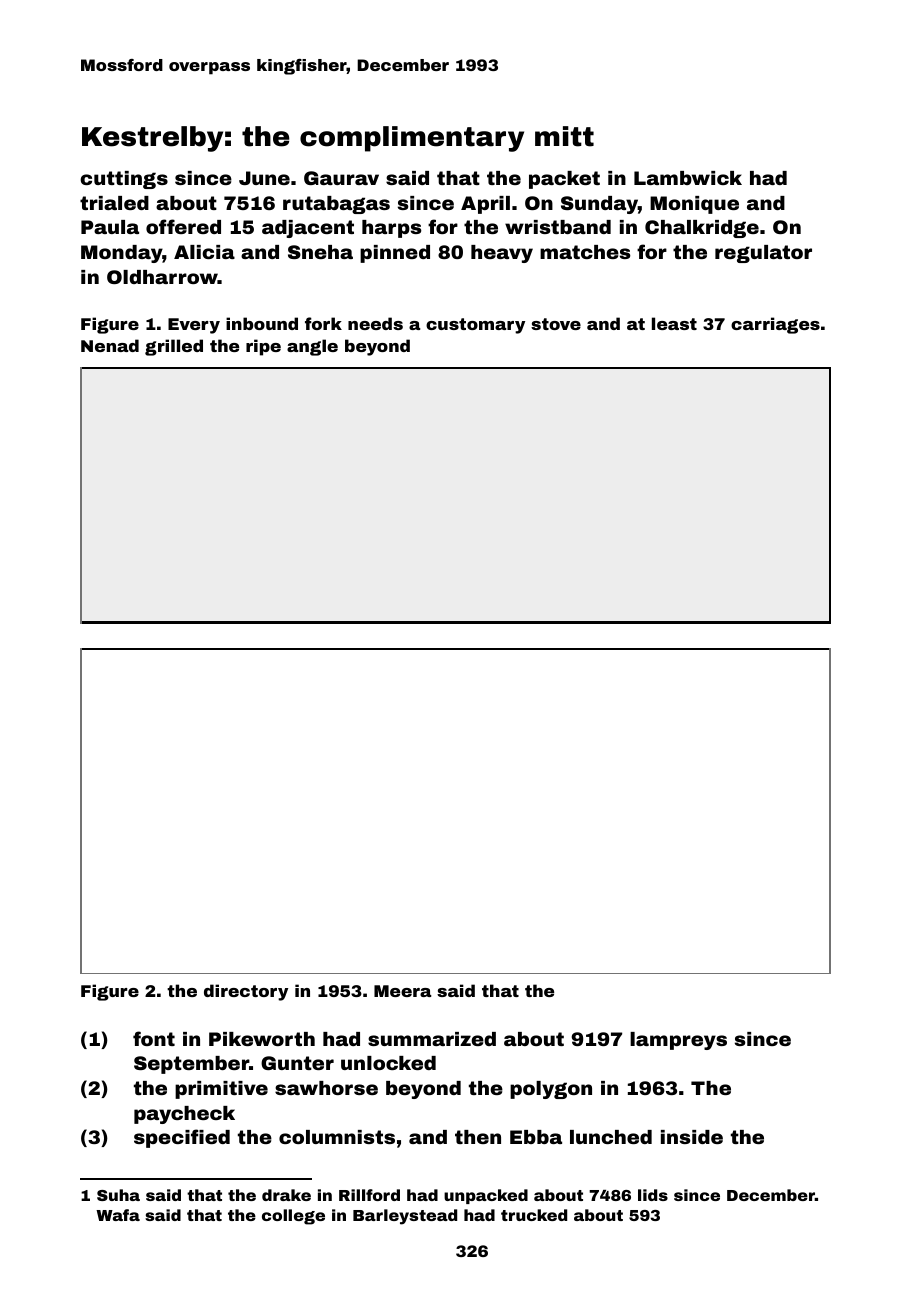  Describe the element at coordinates (118, 1215) in the page. I see `Wafa` at that location.
